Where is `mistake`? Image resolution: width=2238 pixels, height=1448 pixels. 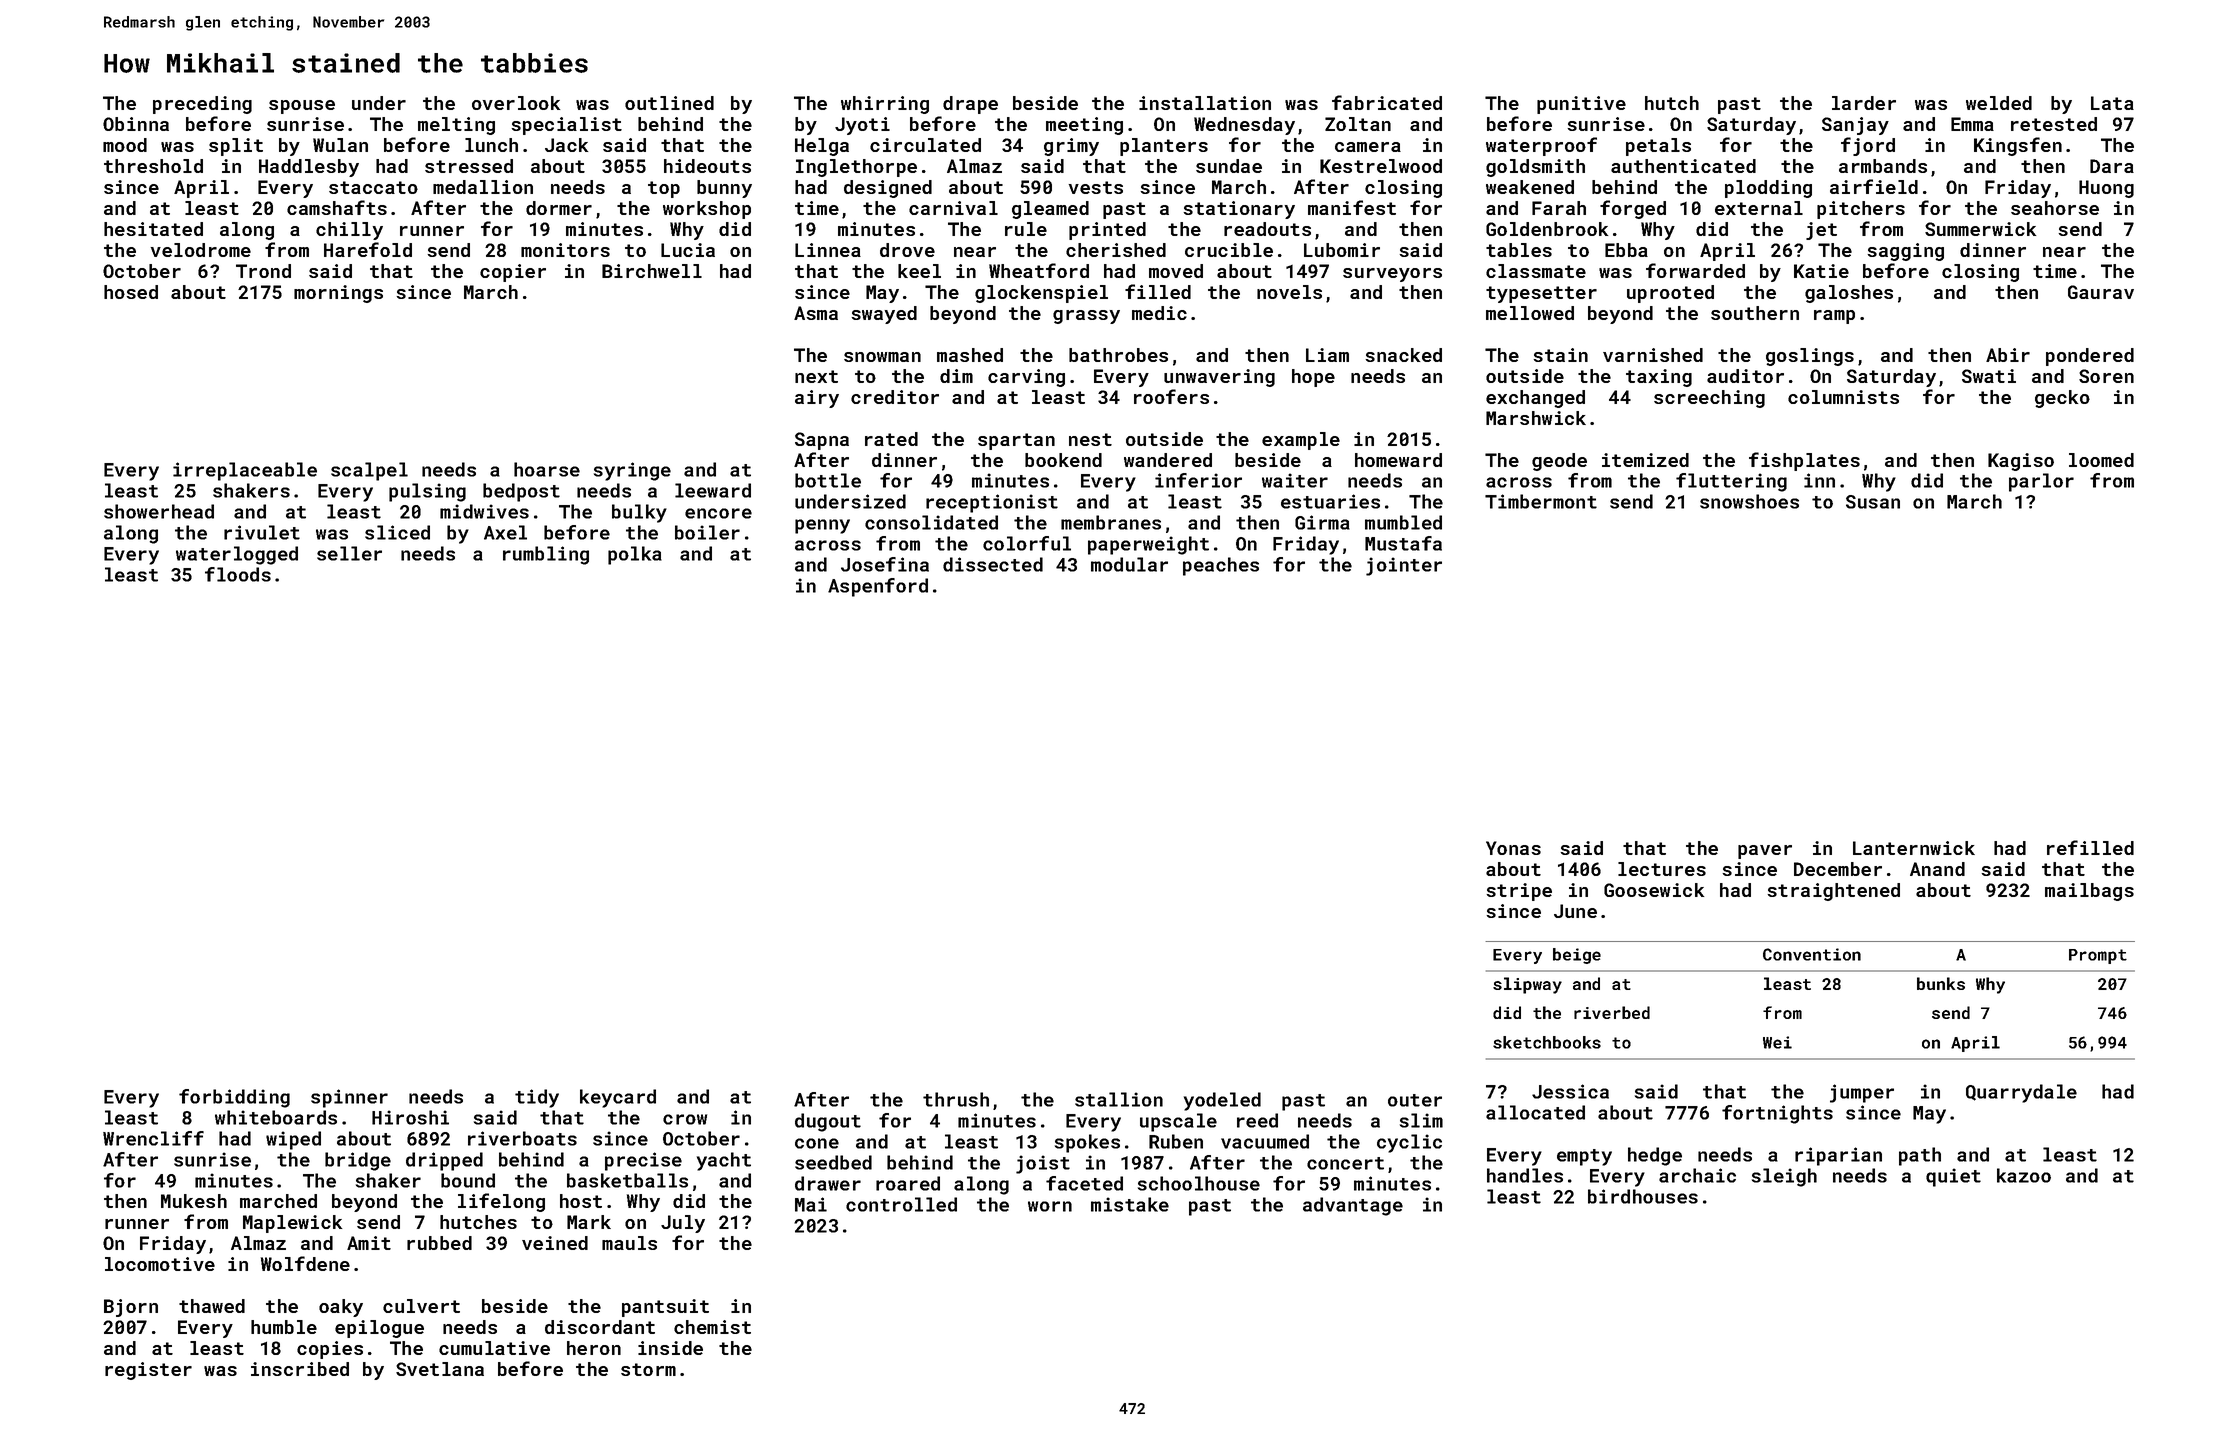
mistake is located at coordinates (1130, 1204).
